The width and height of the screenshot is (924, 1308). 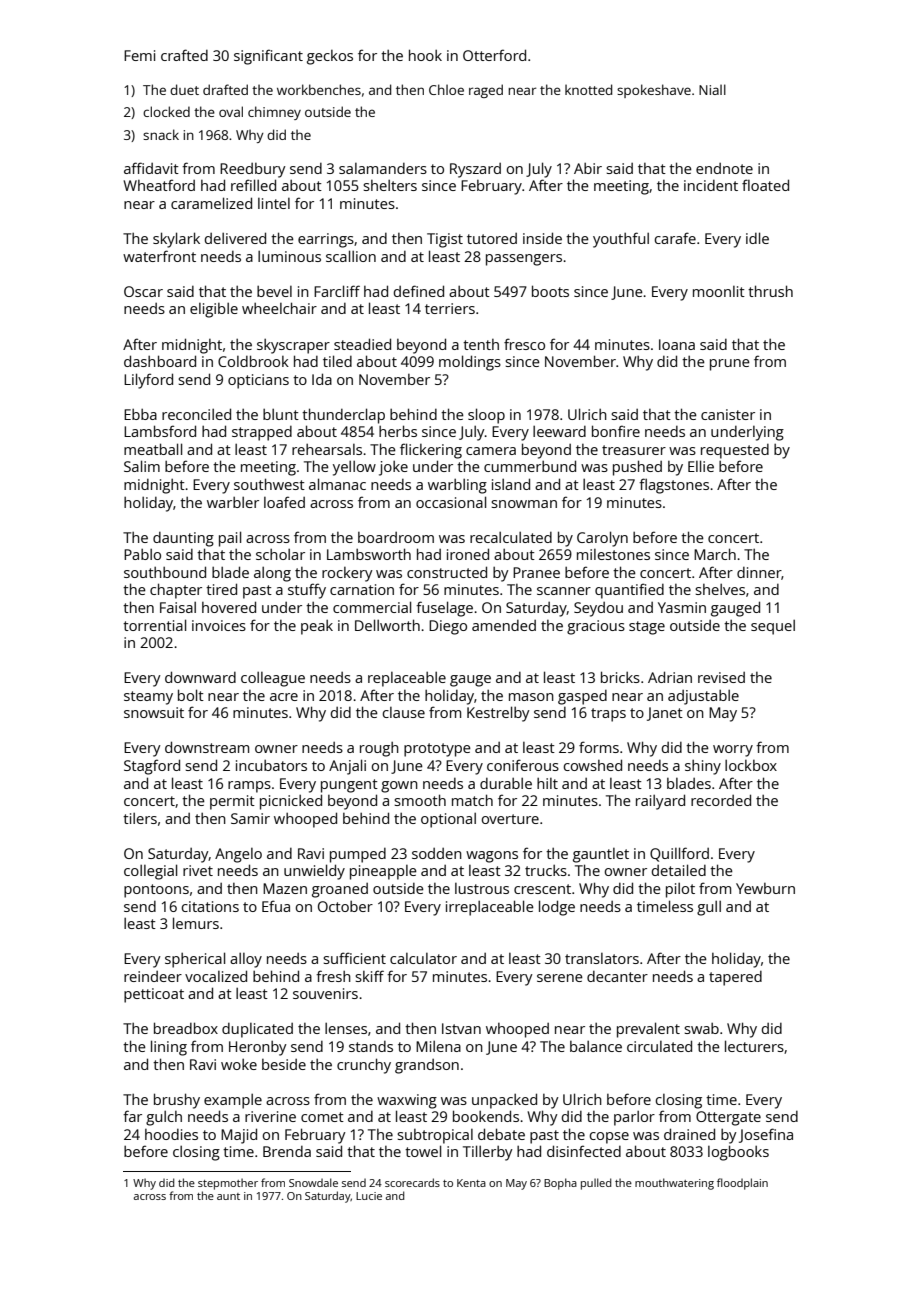 I want to click on canister, so click(x=728, y=414).
